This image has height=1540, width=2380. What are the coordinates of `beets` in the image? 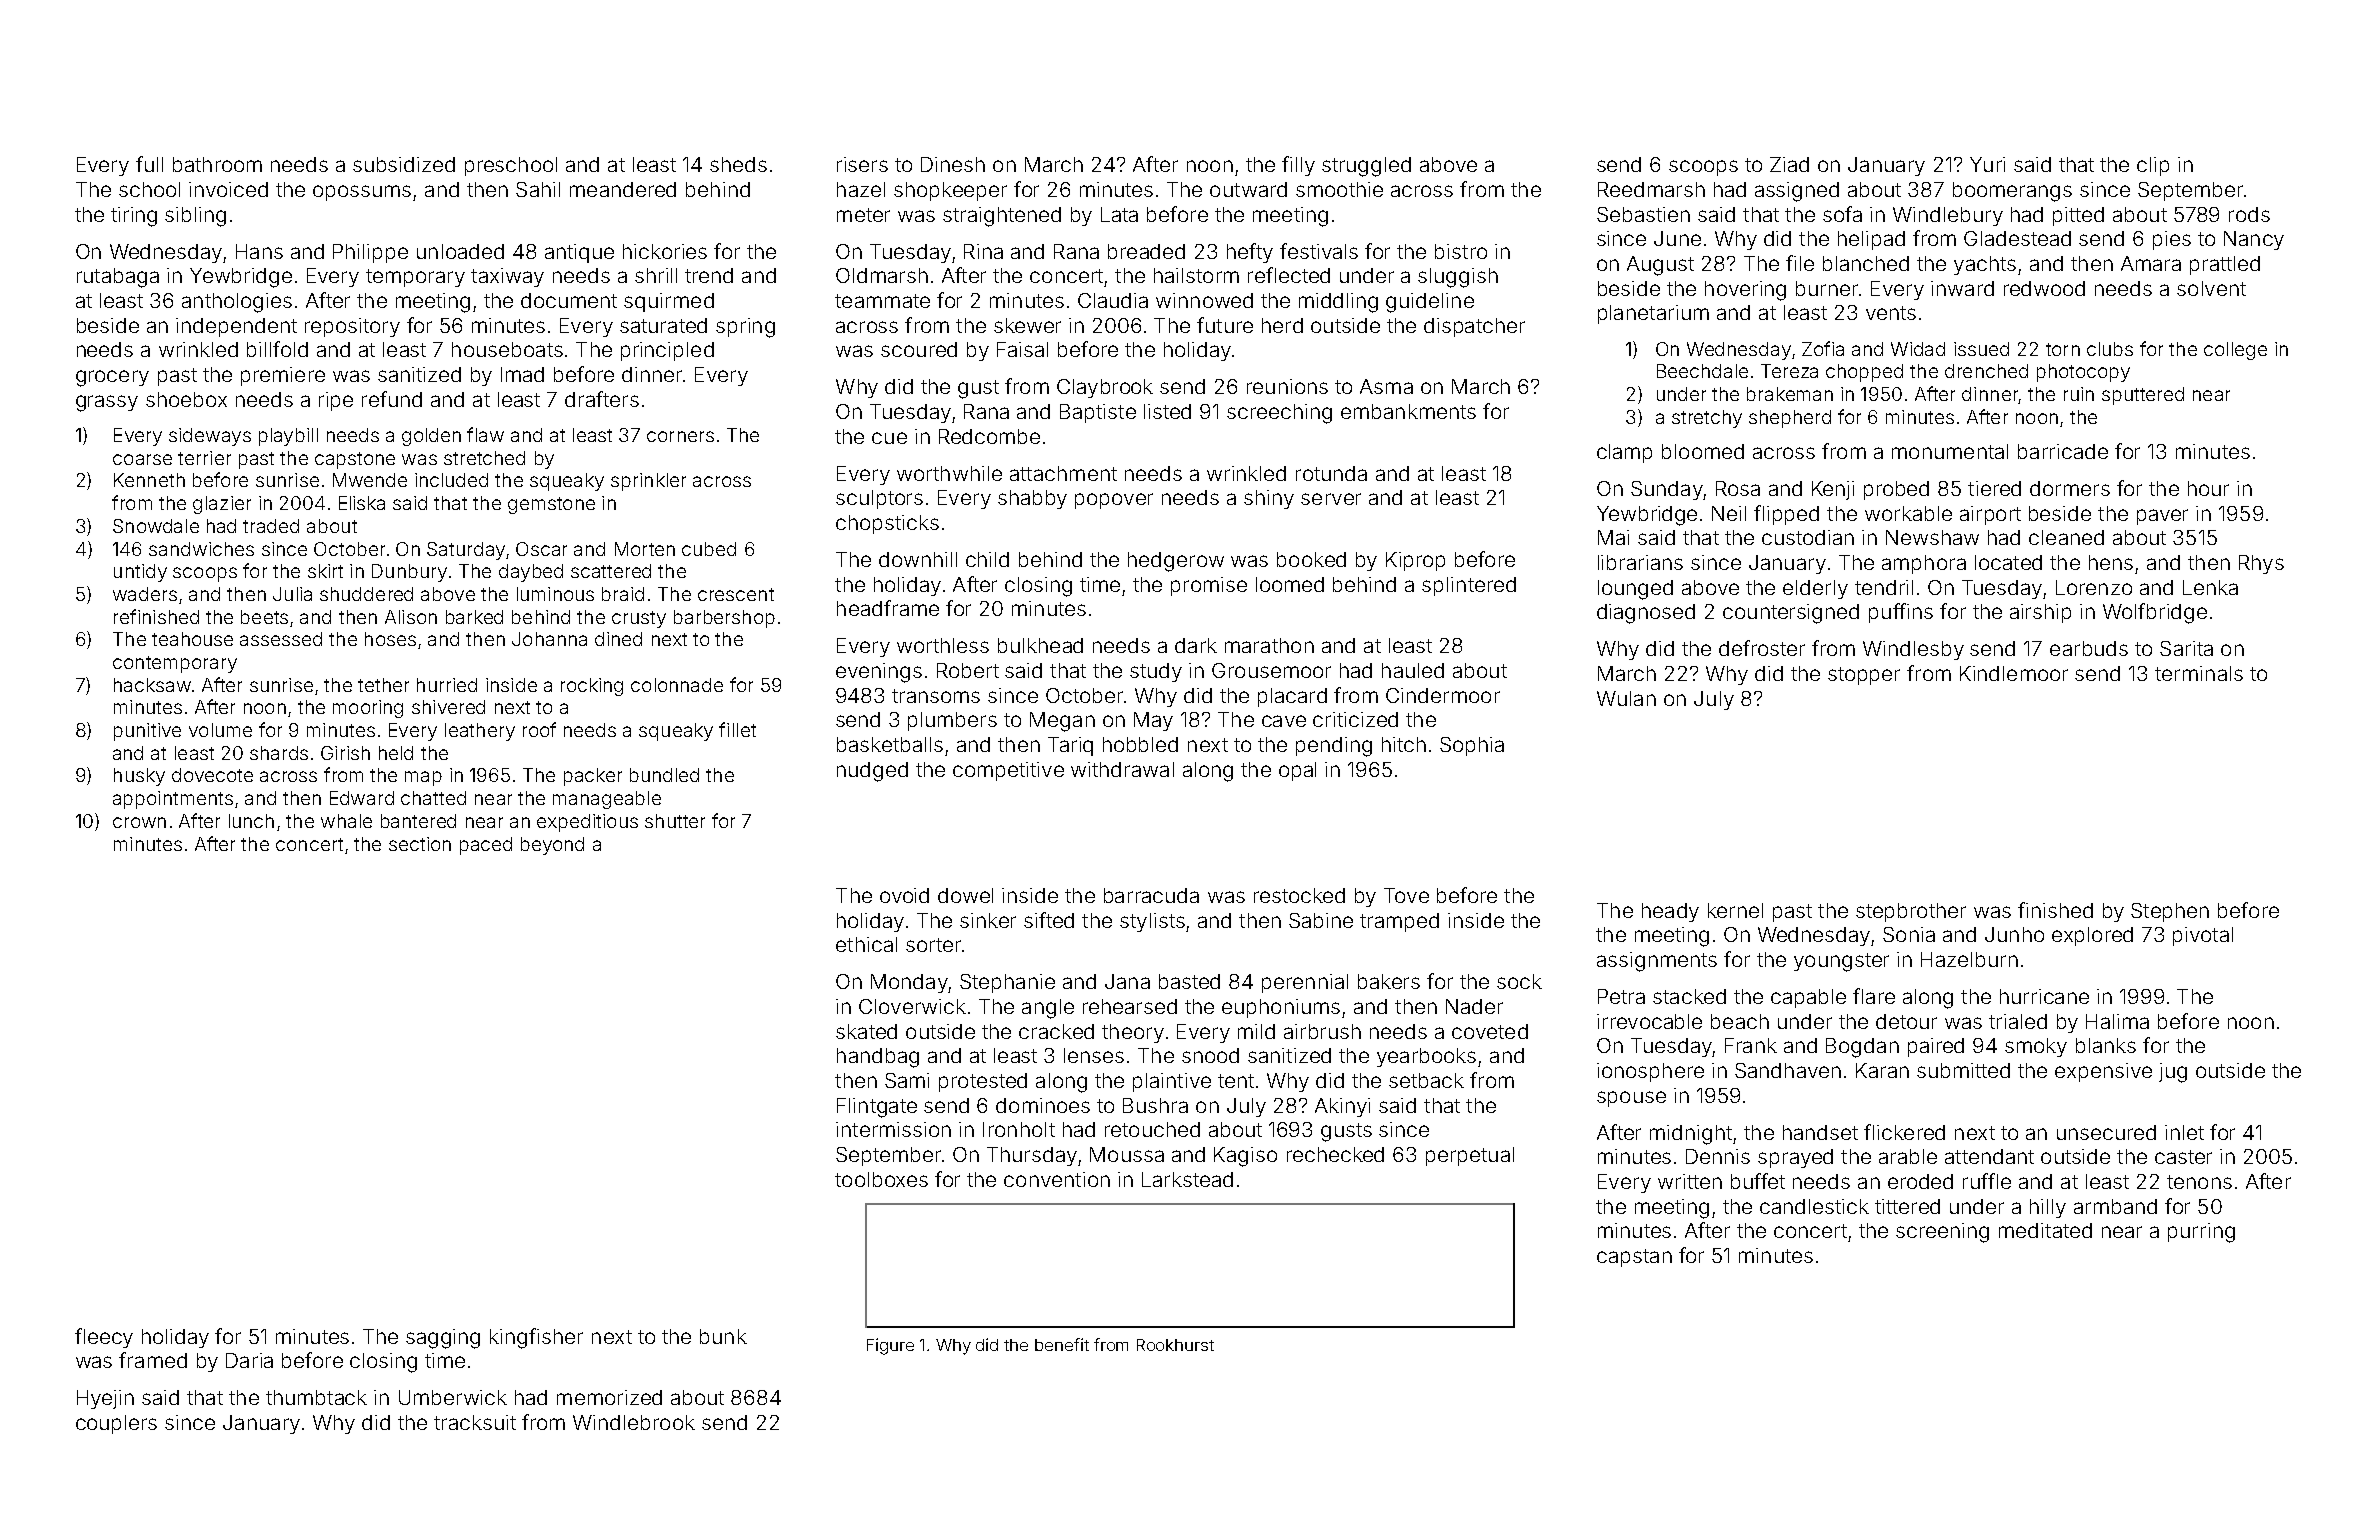 It's located at (264, 617).
